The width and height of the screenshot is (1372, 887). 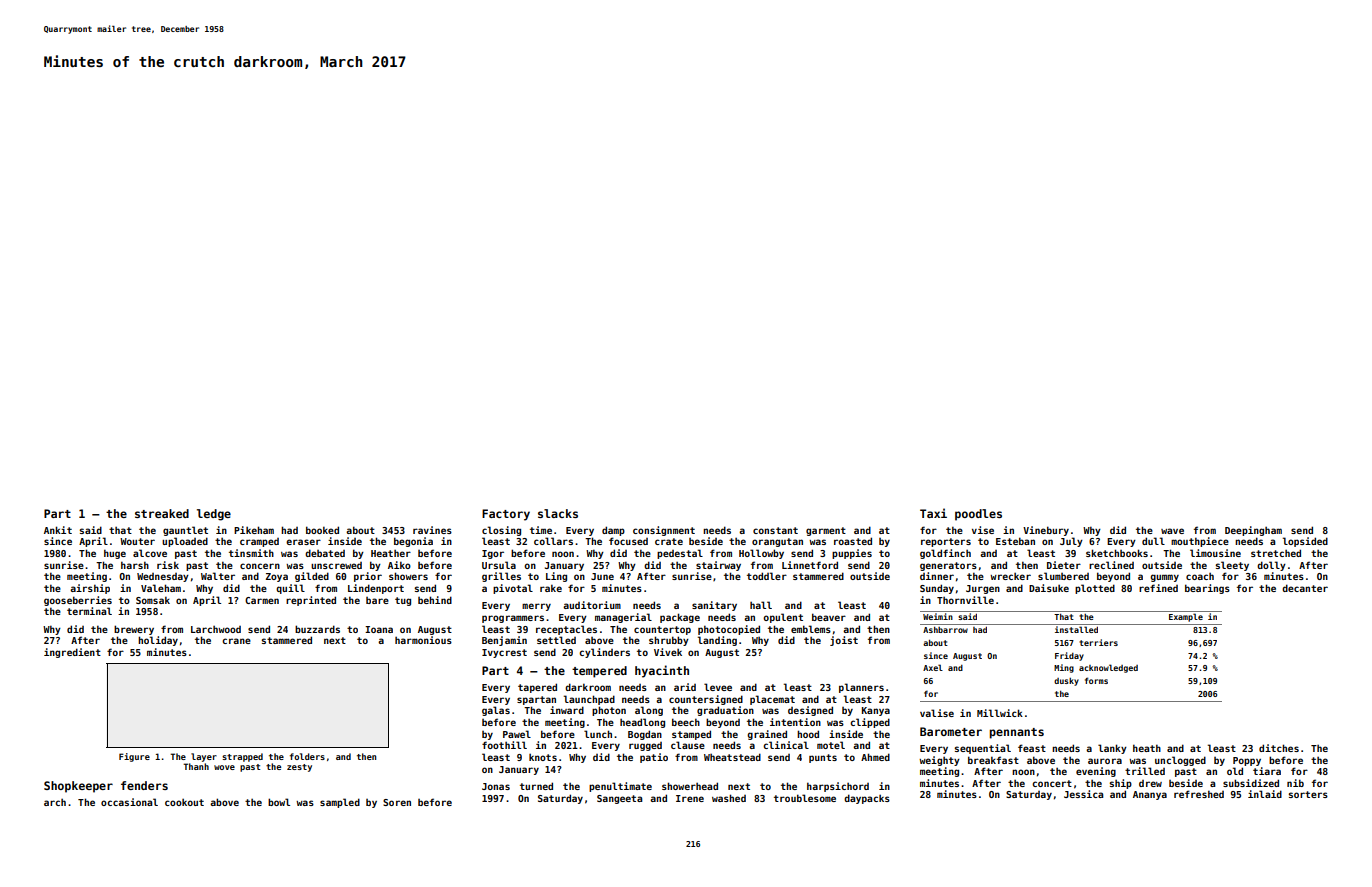 What do you see at coordinates (543, 757) in the screenshot?
I see `knots` at bounding box center [543, 757].
